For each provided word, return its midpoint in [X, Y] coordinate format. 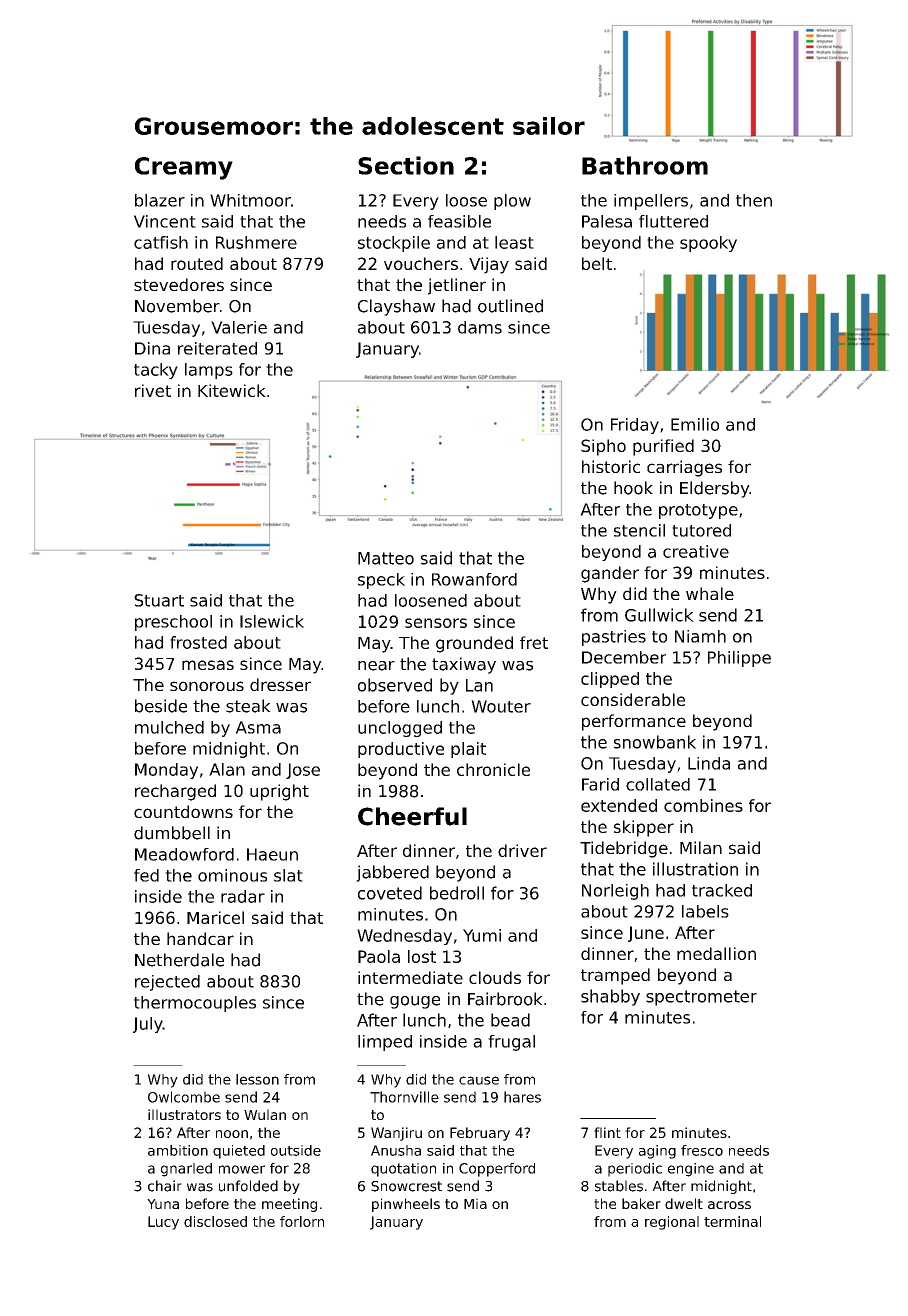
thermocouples [195, 1004]
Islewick [272, 621]
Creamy [184, 168]
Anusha [396, 1150]
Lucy [163, 1223]
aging [657, 1152]
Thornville [404, 1097]
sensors [436, 623]
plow [512, 202]
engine [691, 1170]
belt [597, 263]
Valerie [239, 327]
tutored [701, 530]
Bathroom [645, 165]
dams [480, 327]
